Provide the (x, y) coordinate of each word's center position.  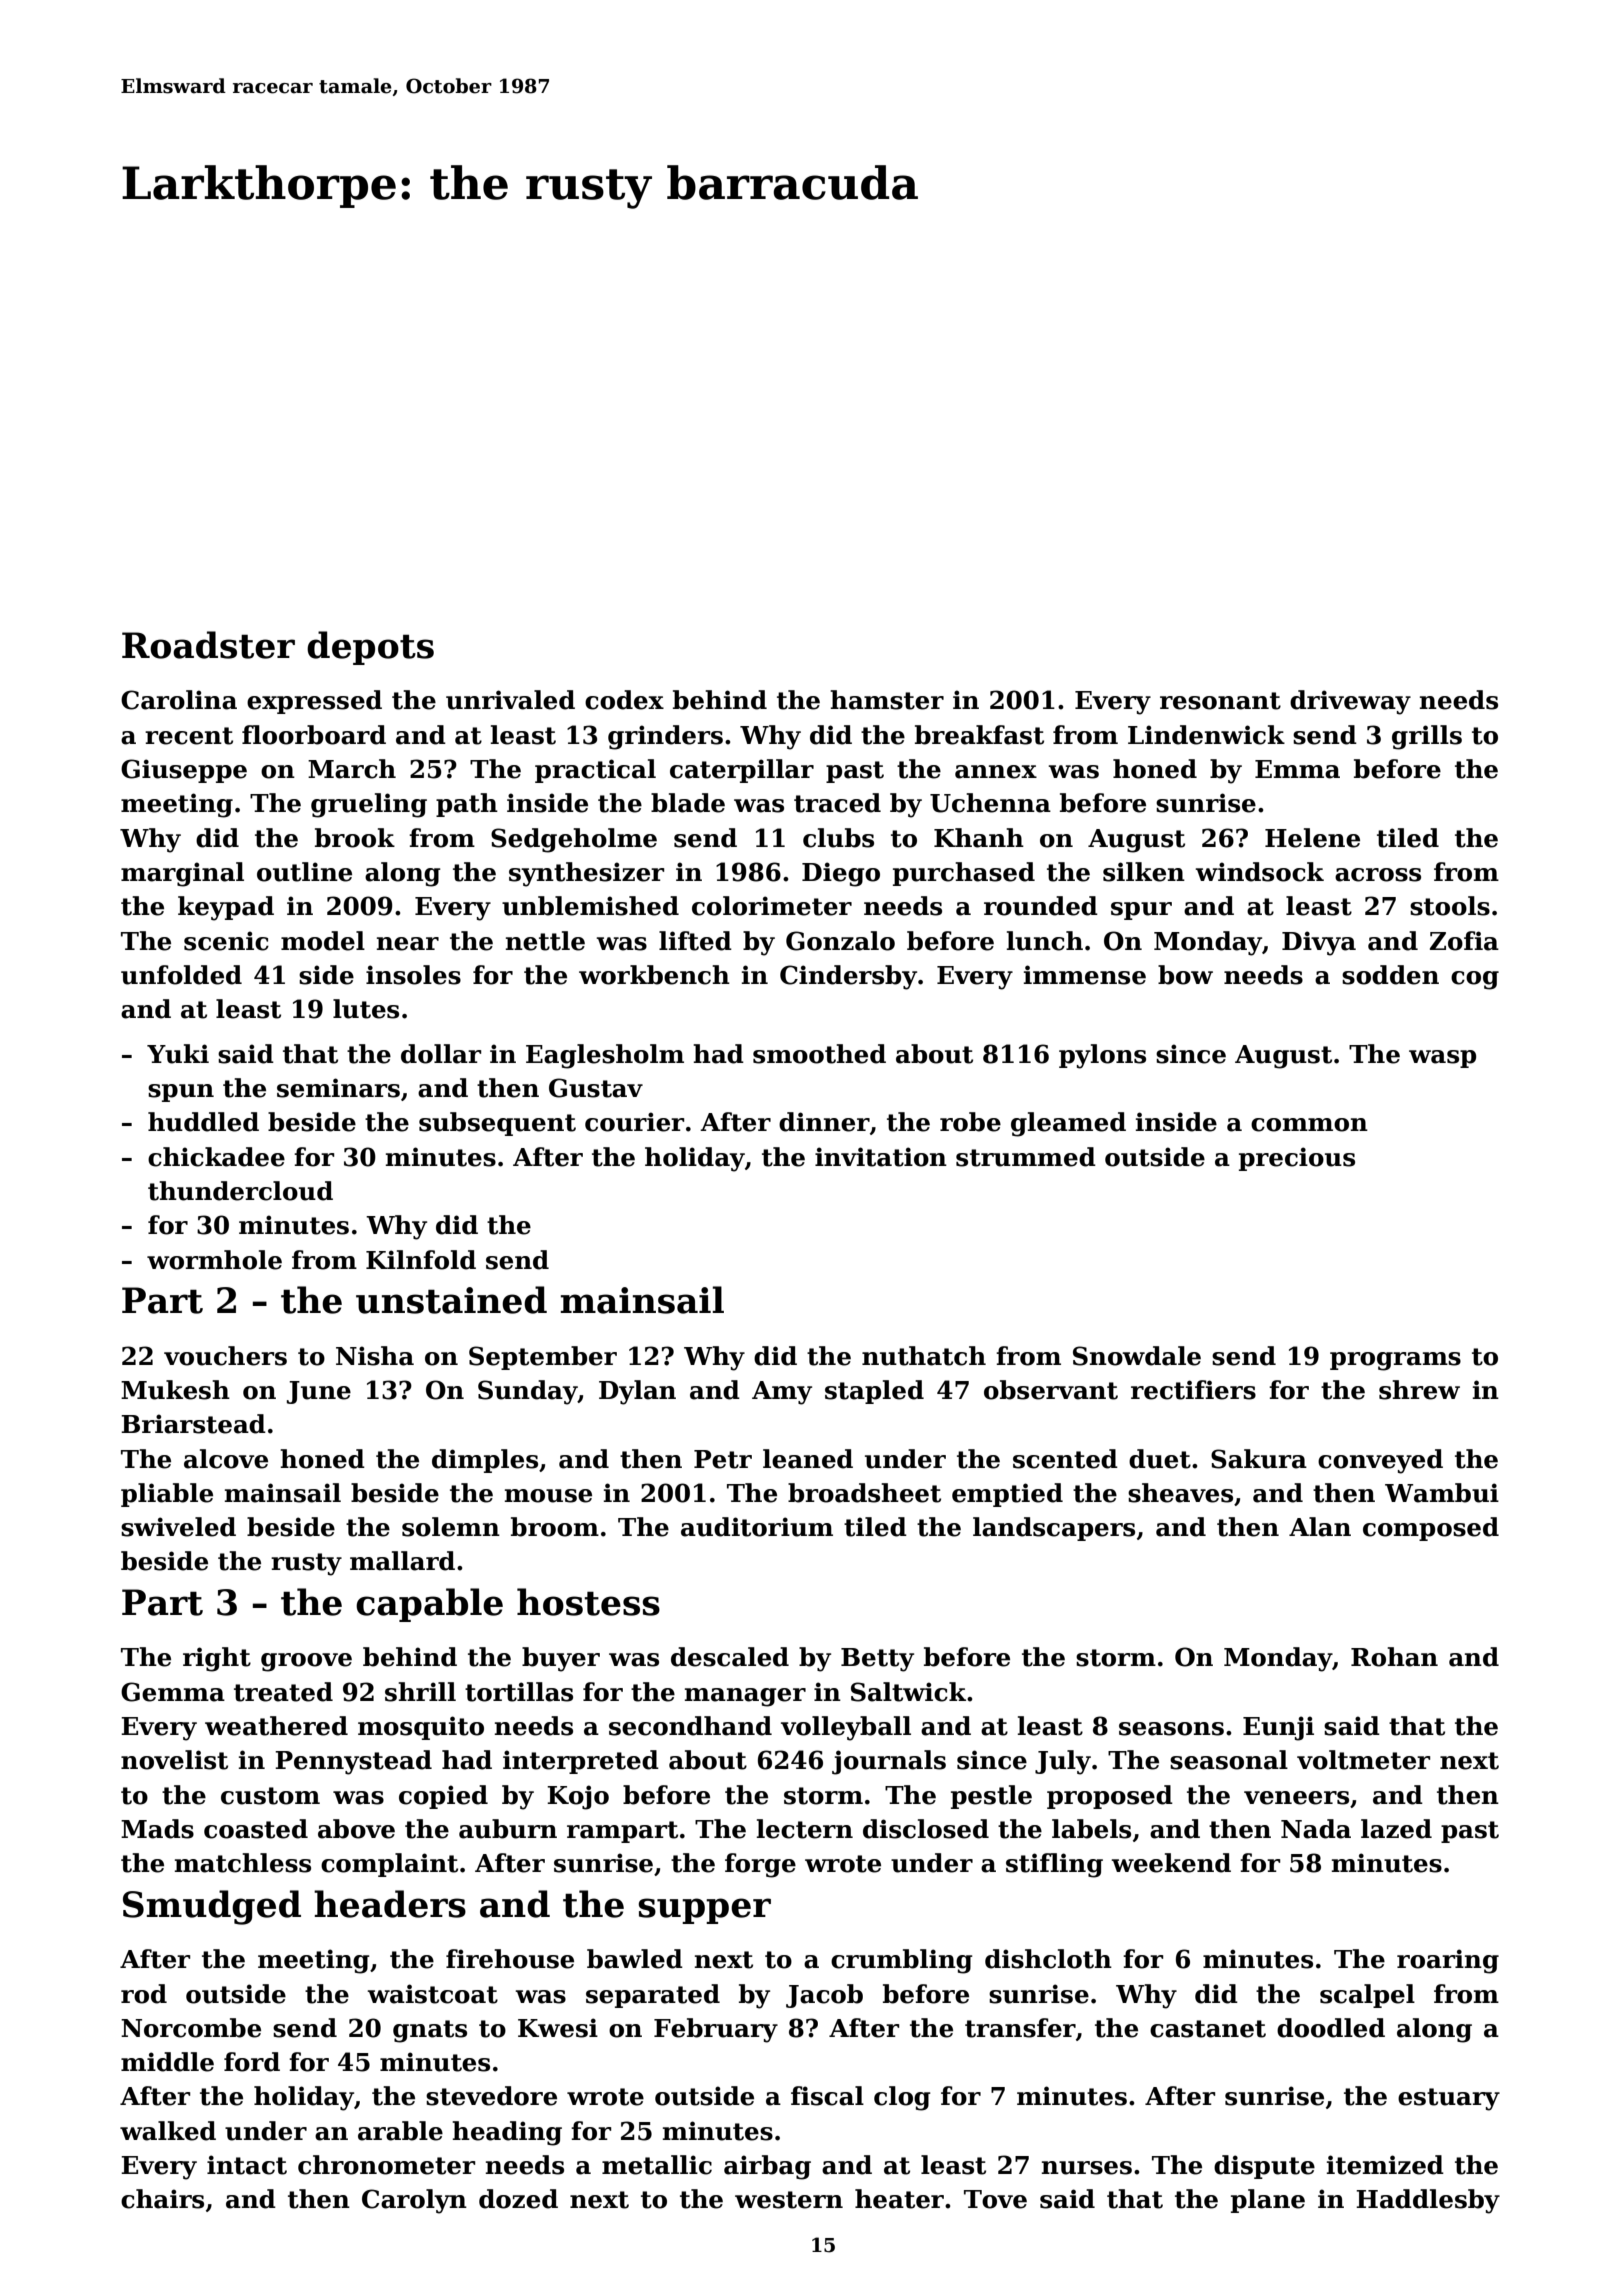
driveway (1350, 702)
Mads (157, 1829)
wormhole (214, 1260)
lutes (366, 1009)
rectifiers (1193, 1390)
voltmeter (1363, 1760)
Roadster (208, 645)
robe (970, 1122)
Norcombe (191, 2028)
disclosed (926, 1829)
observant (1051, 1390)
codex (624, 700)
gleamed (1068, 1124)
